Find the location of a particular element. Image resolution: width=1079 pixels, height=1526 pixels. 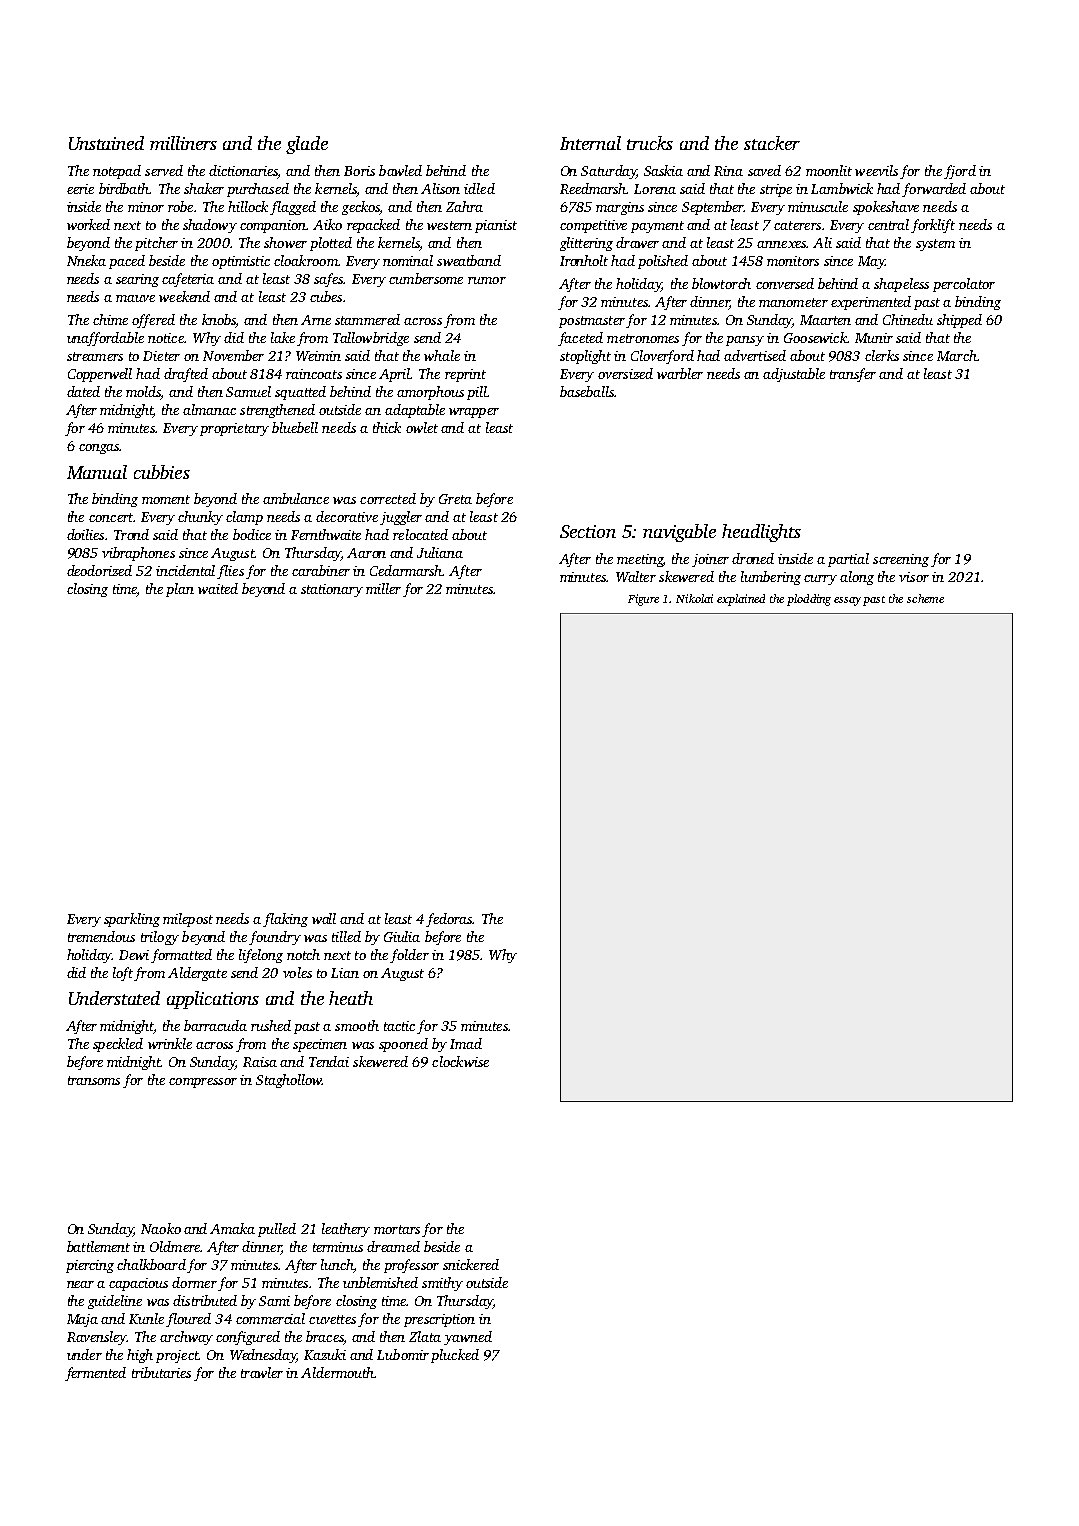

vibraphones is located at coordinates (138, 554).
